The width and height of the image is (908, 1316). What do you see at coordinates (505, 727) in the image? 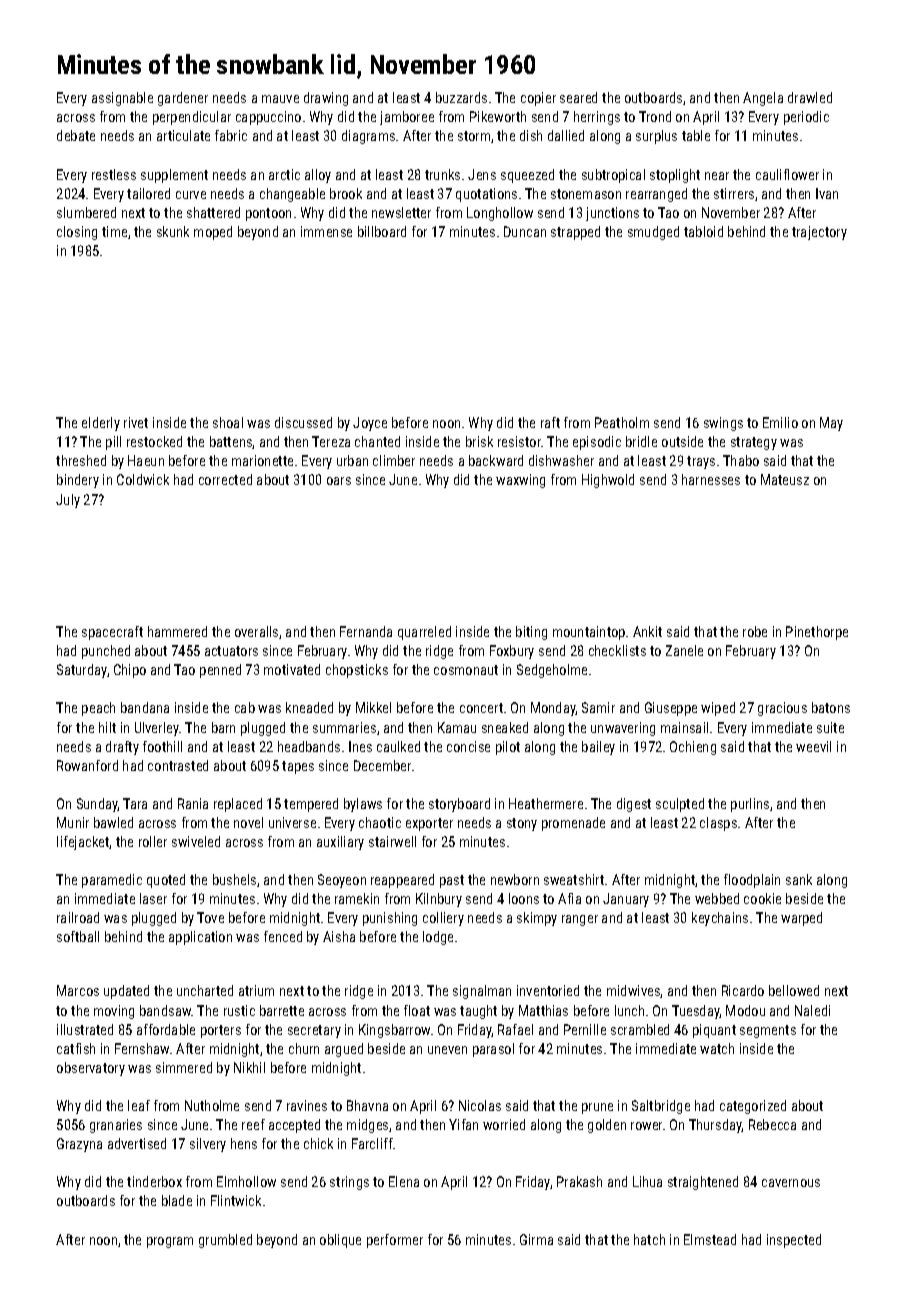
I see `sneaked` at bounding box center [505, 727].
